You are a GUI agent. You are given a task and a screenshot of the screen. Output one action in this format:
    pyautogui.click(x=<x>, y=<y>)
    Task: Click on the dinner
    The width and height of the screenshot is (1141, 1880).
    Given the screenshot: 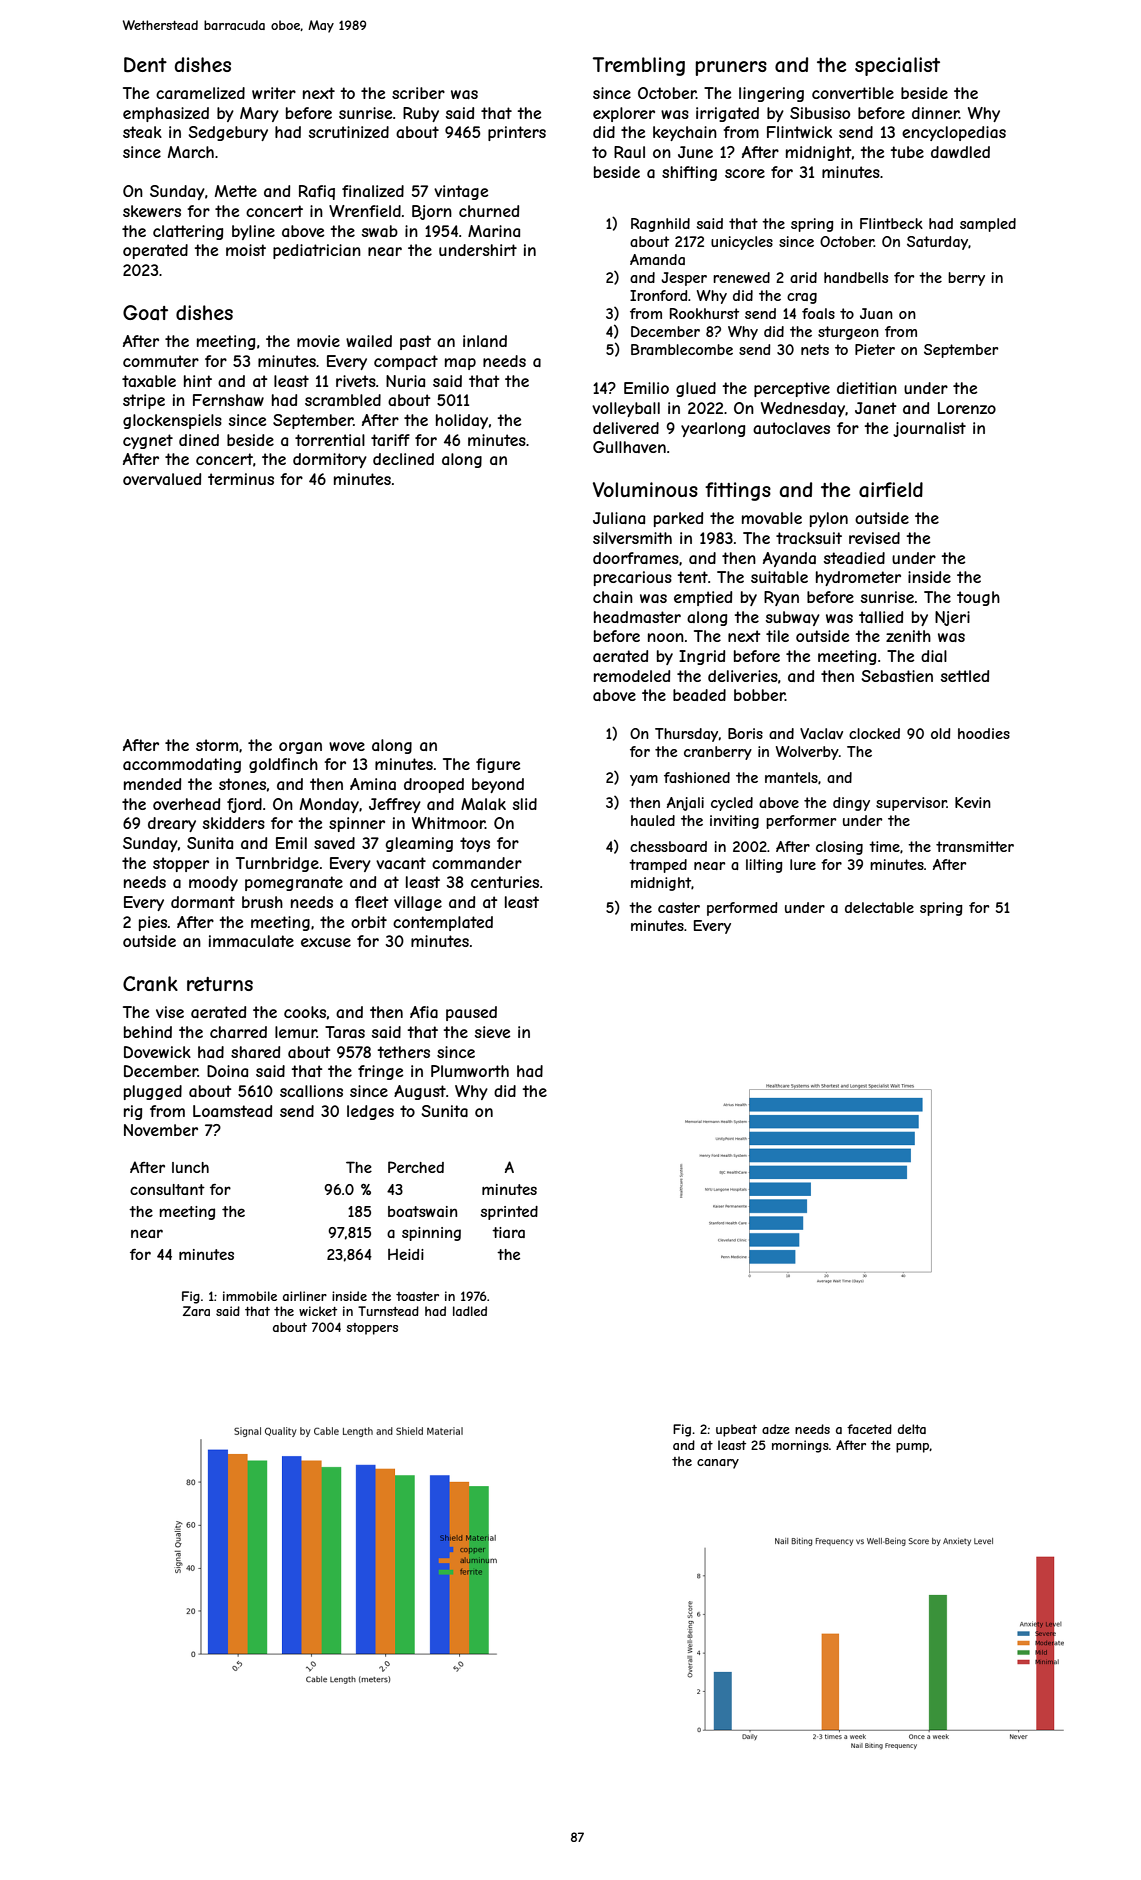 What is the action you would take?
    pyautogui.click(x=935, y=113)
